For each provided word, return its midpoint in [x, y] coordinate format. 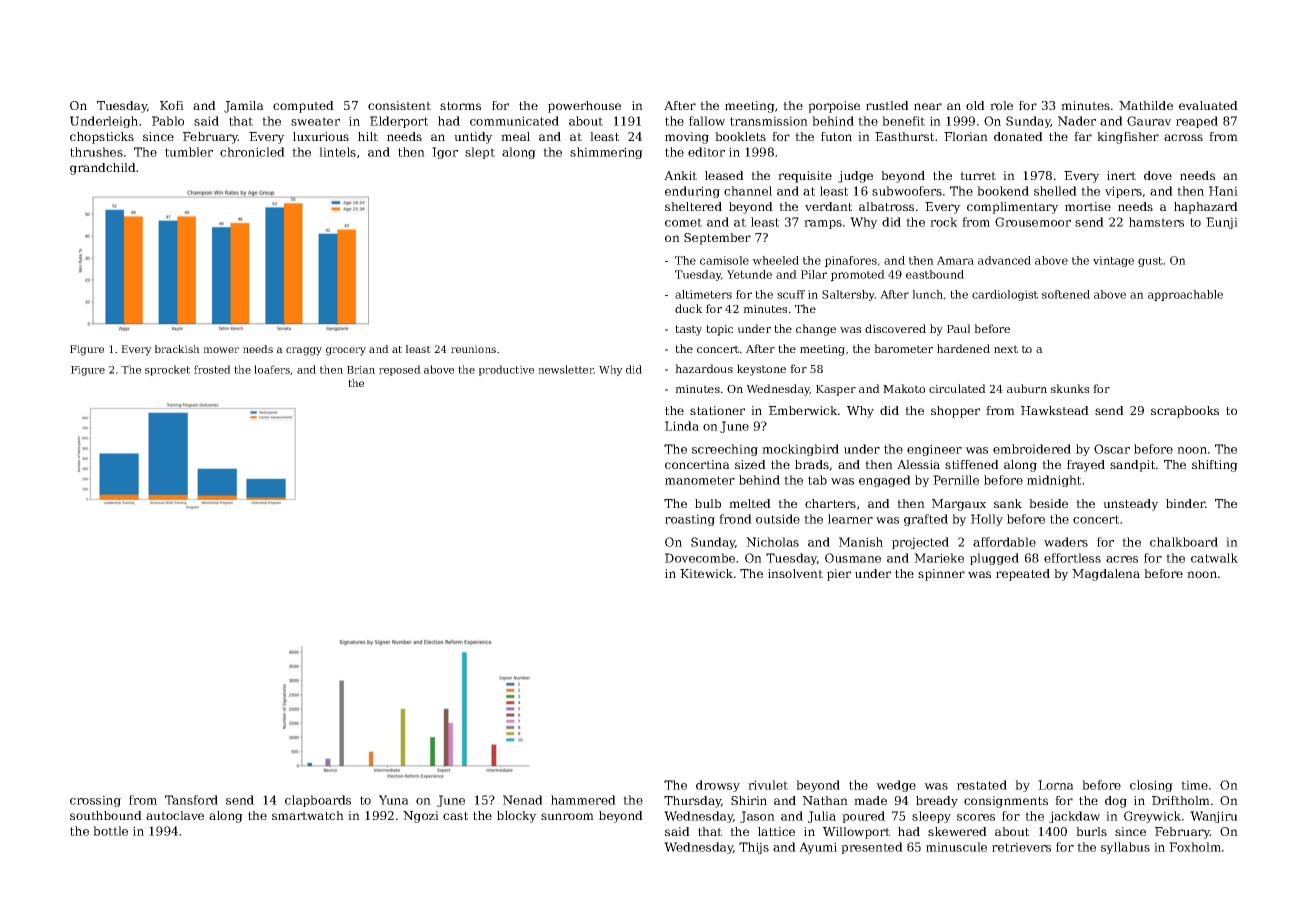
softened [1066, 294]
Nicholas [772, 542]
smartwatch [308, 815]
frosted [212, 369]
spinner [941, 575]
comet [683, 222]
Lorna [1056, 785]
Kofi [172, 105]
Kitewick [706, 573]
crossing [95, 801]
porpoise [834, 107]
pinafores [851, 261]
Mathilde [1146, 105]
